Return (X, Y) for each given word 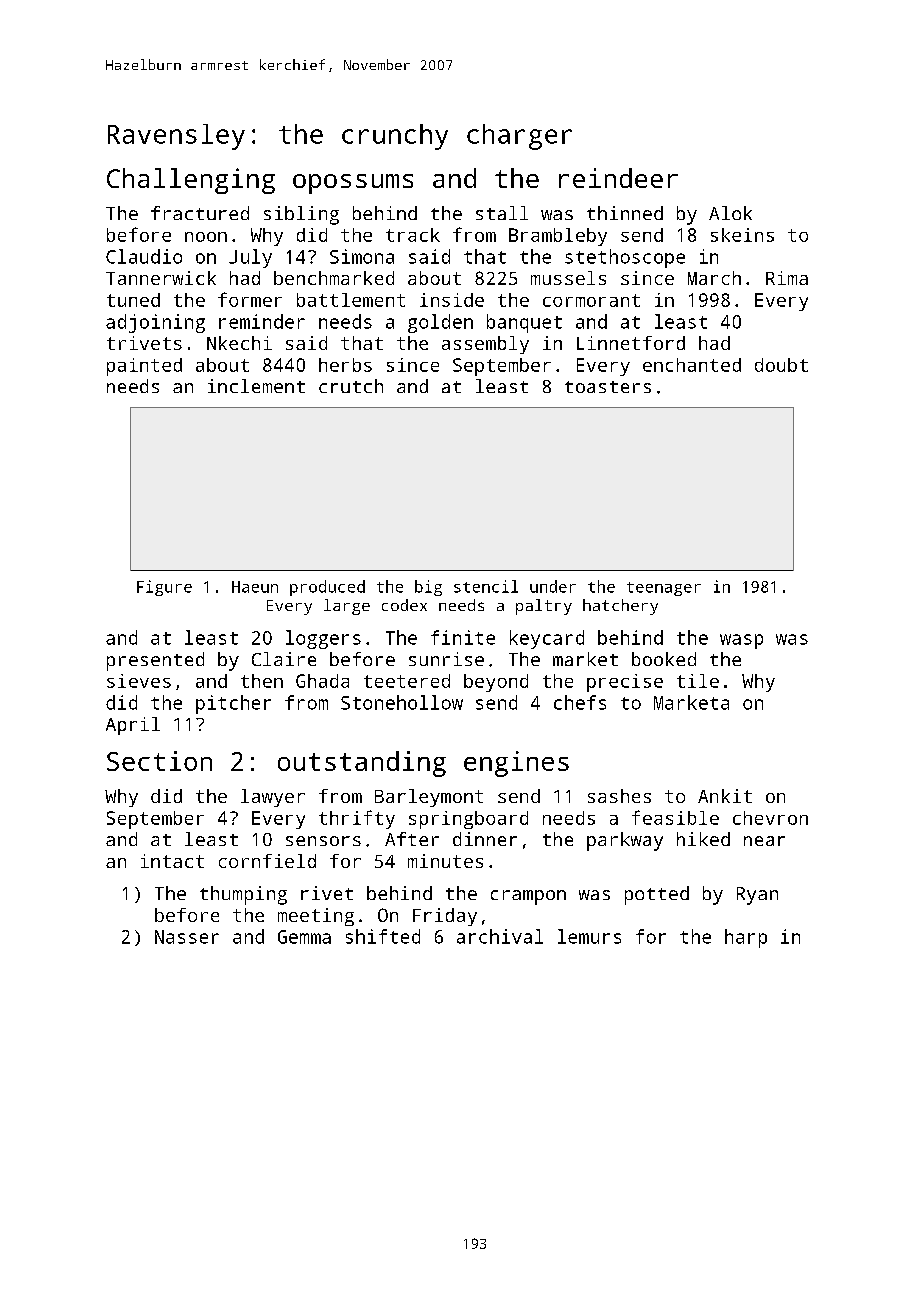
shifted (383, 936)
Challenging (191, 181)
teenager (664, 589)
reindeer (618, 178)
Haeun (255, 587)
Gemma (304, 937)
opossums (353, 184)
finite (463, 637)
